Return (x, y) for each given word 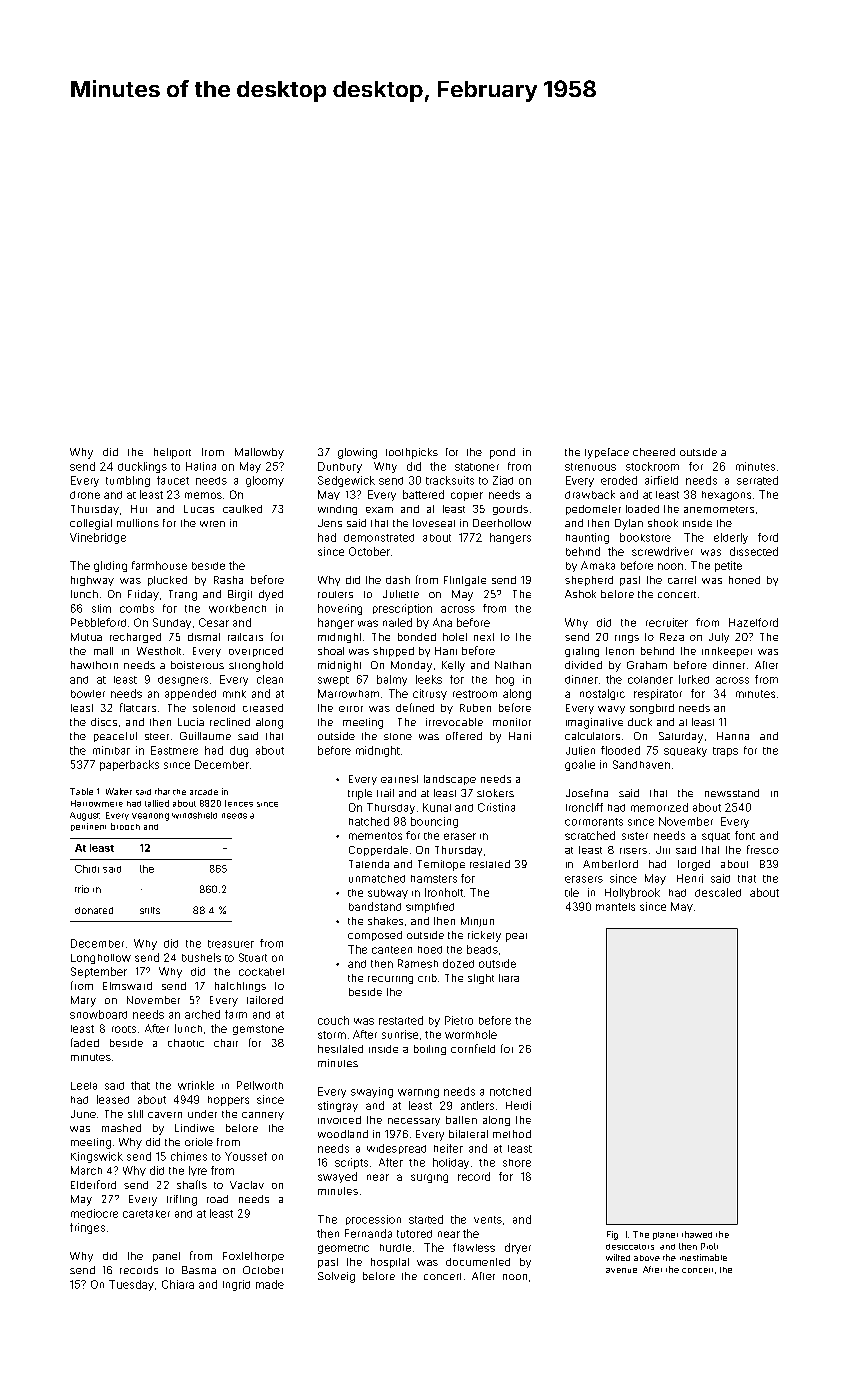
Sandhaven (641, 764)
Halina (201, 466)
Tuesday (131, 1285)
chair (226, 1043)
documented (478, 1262)
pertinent (88, 827)
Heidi (518, 1105)
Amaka (598, 565)
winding (337, 510)
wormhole (471, 1034)
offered (464, 736)
